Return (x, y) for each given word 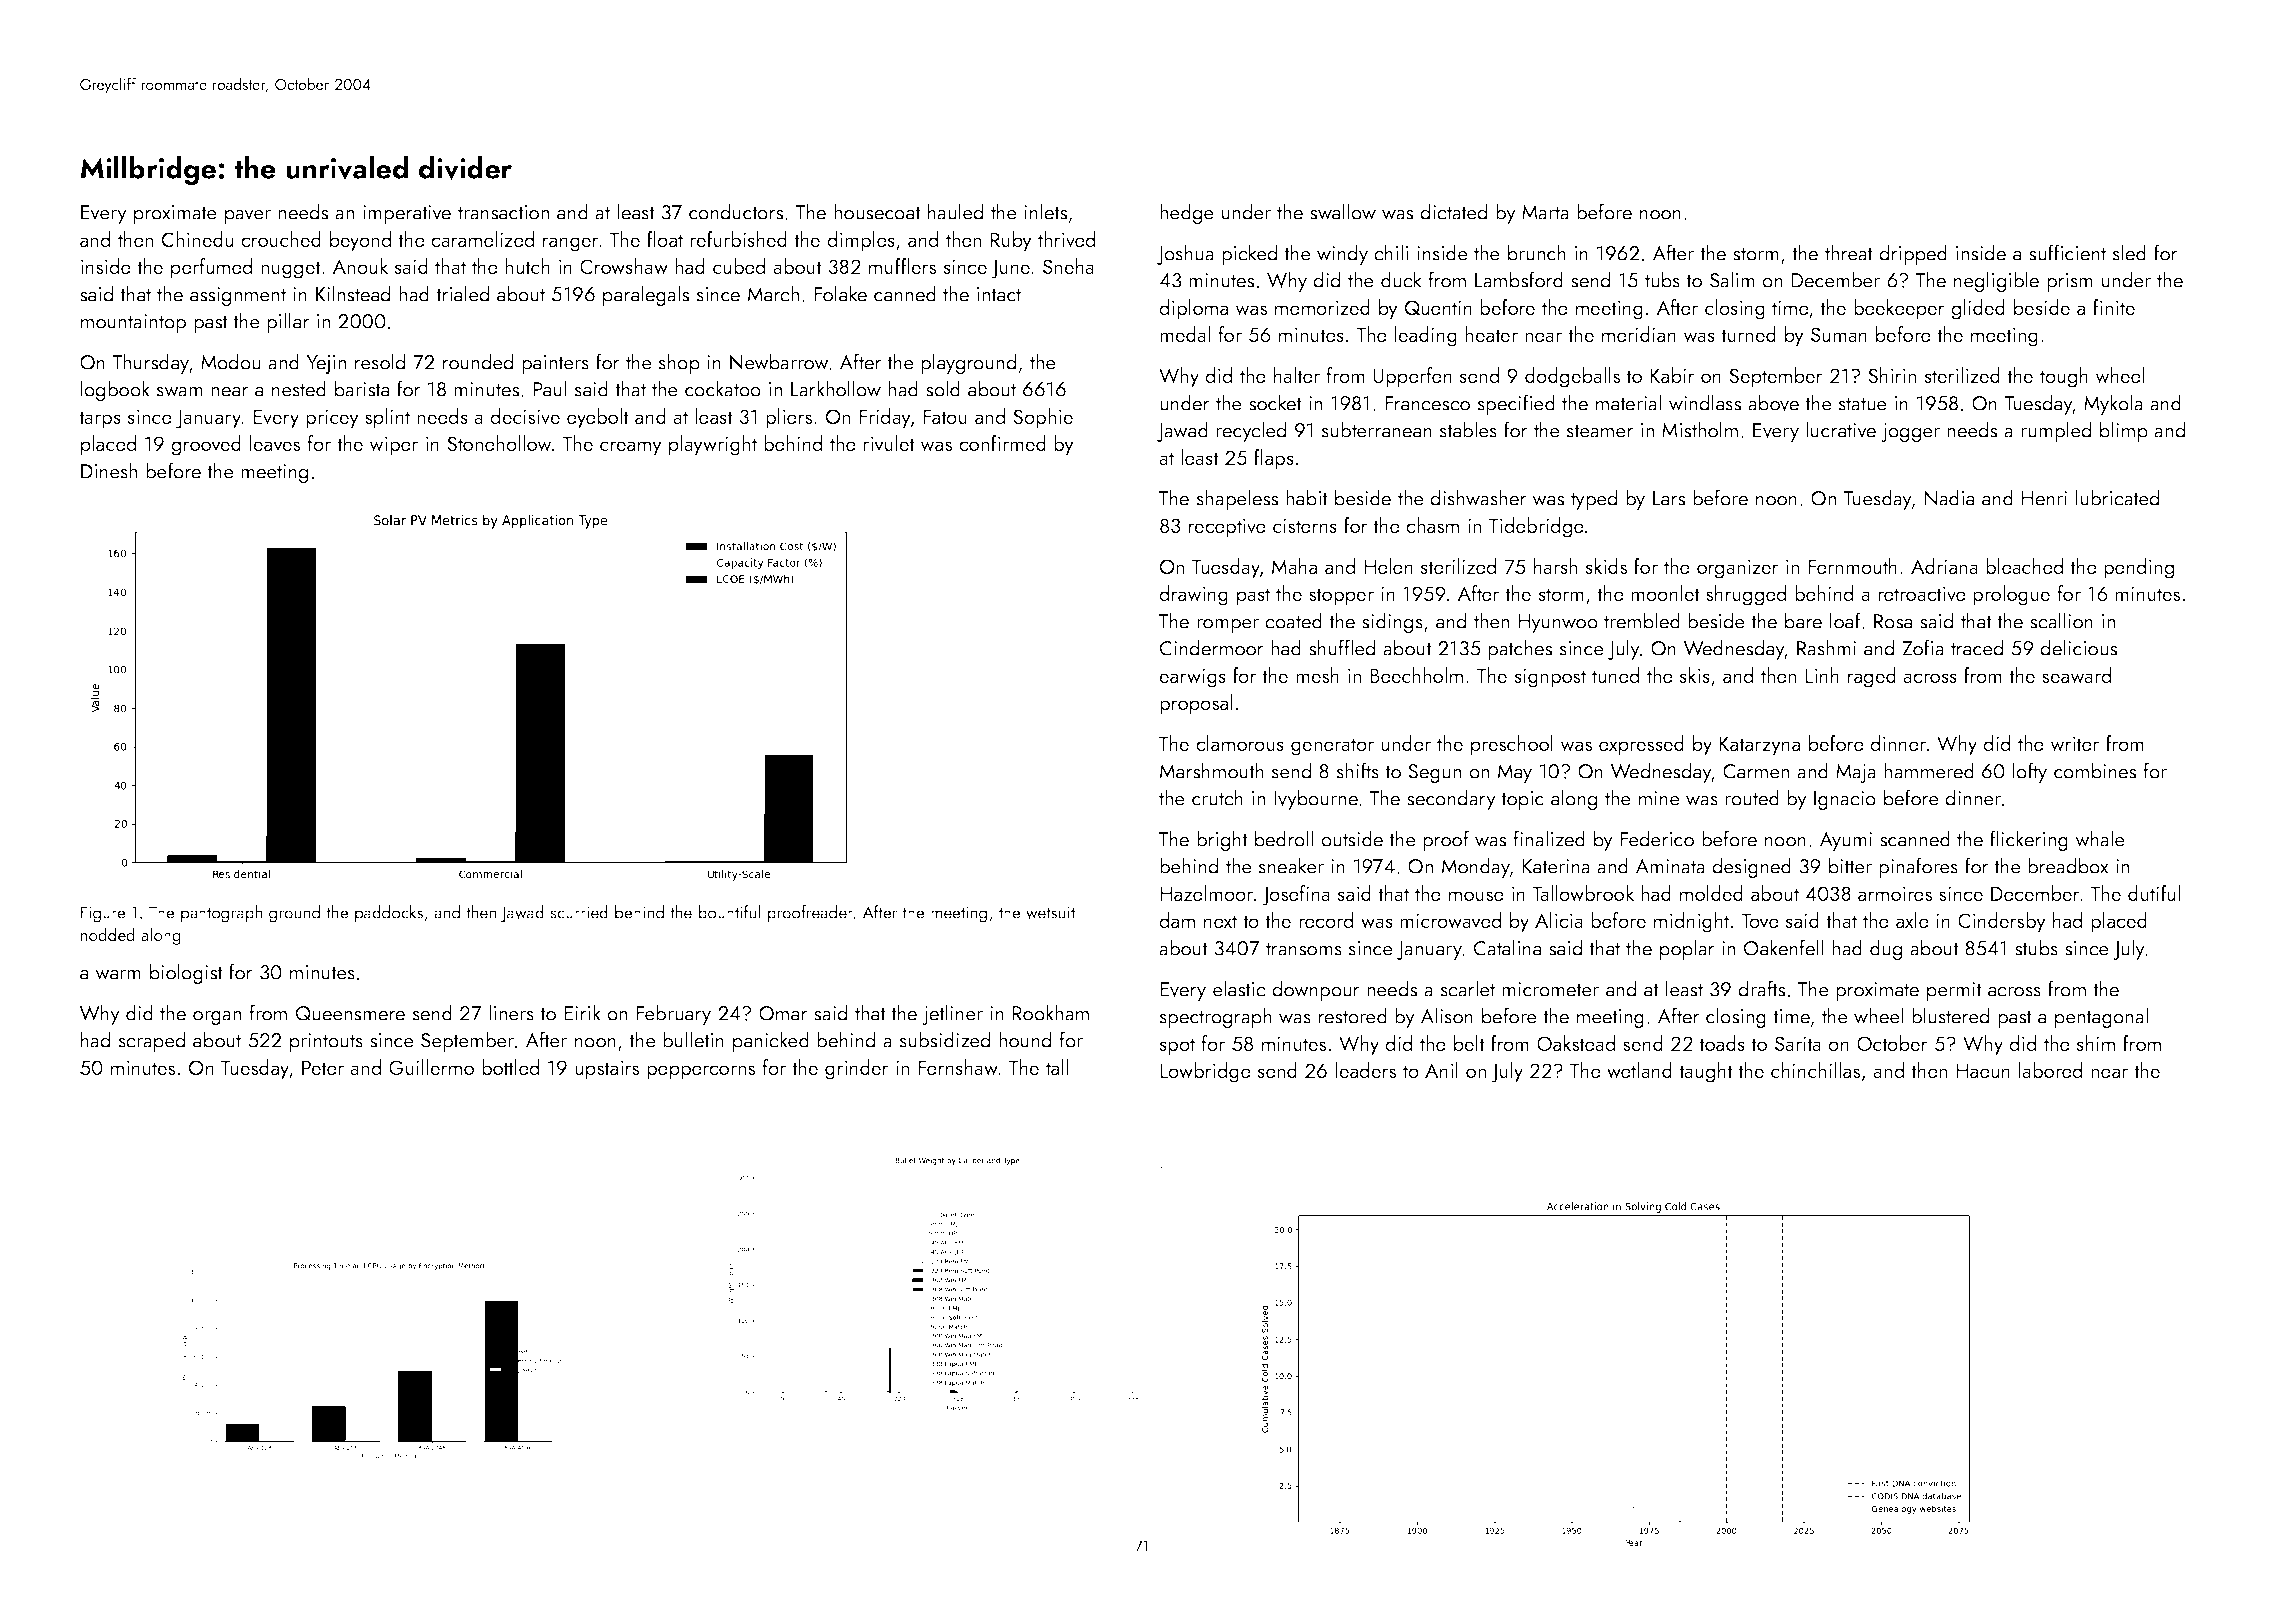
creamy (631, 448)
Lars (1669, 498)
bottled (510, 1067)
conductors (736, 211)
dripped (1913, 254)
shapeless (1237, 499)
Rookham (1050, 1012)
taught (1706, 1072)
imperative (407, 214)
